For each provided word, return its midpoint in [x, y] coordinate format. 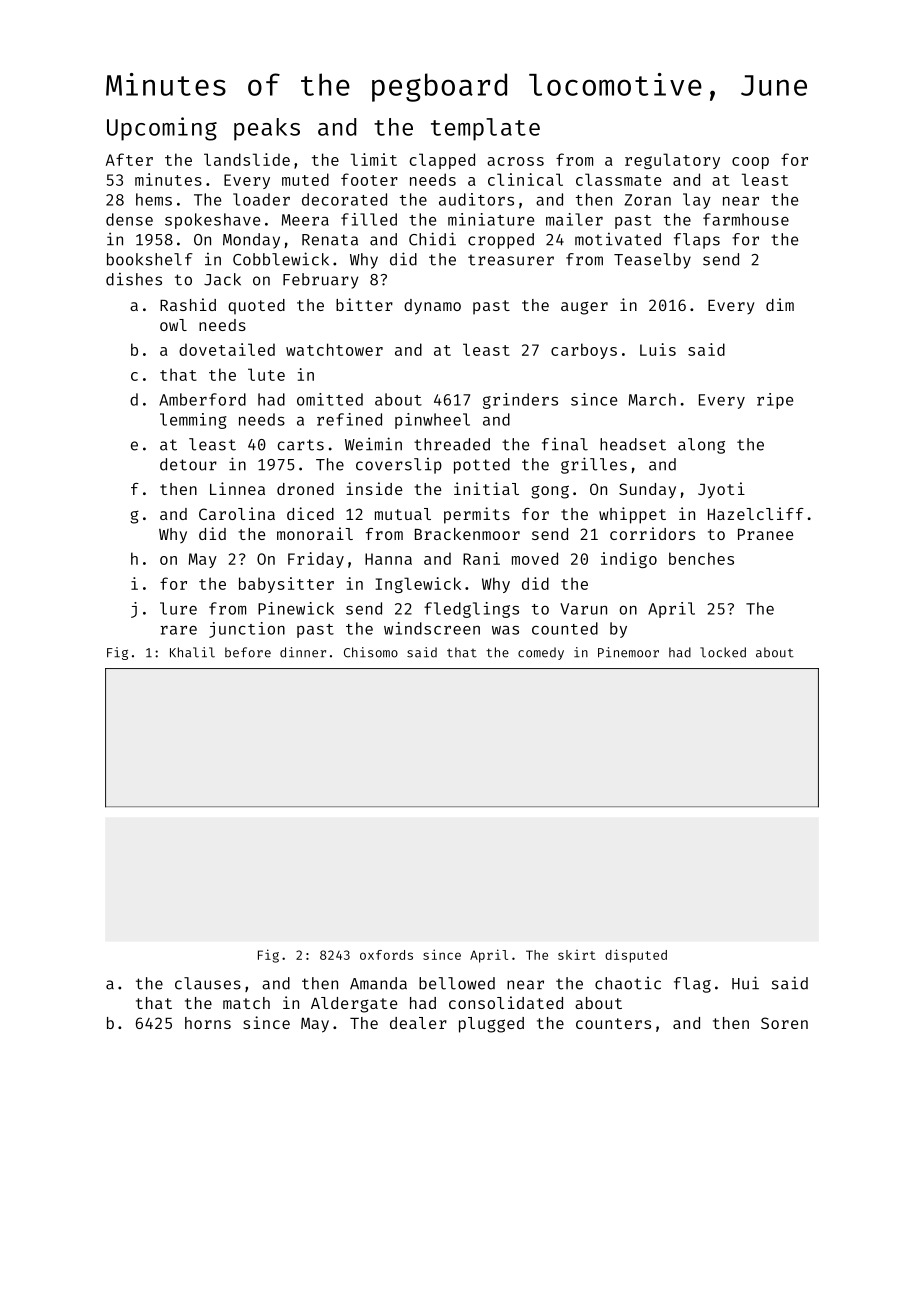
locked [723, 652]
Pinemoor [628, 652]
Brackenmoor [467, 534]
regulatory [672, 161]
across [515, 161]
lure [178, 608]
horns [208, 1023]
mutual [403, 514]
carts [301, 445]
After [129, 159]
